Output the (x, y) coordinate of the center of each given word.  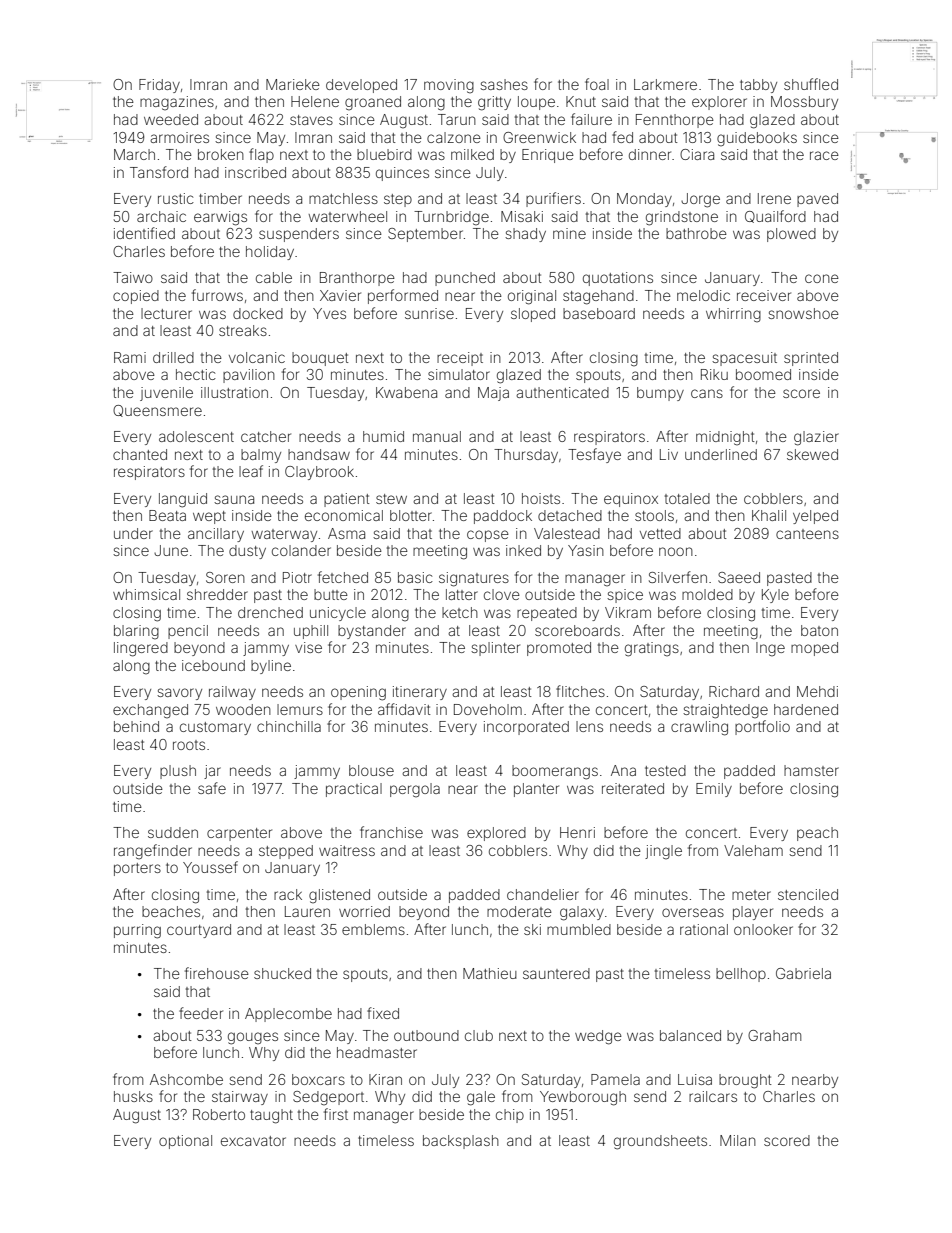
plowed (791, 235)
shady (525, 235)
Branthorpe (357, 279)
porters (137, 869)
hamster (811, 770)
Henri (577, 832)
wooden (243, 709)
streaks (243, 330)
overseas (693, 912)
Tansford (159, 172)
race (824, 155)
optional (185, 1142)
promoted (559, 649)
